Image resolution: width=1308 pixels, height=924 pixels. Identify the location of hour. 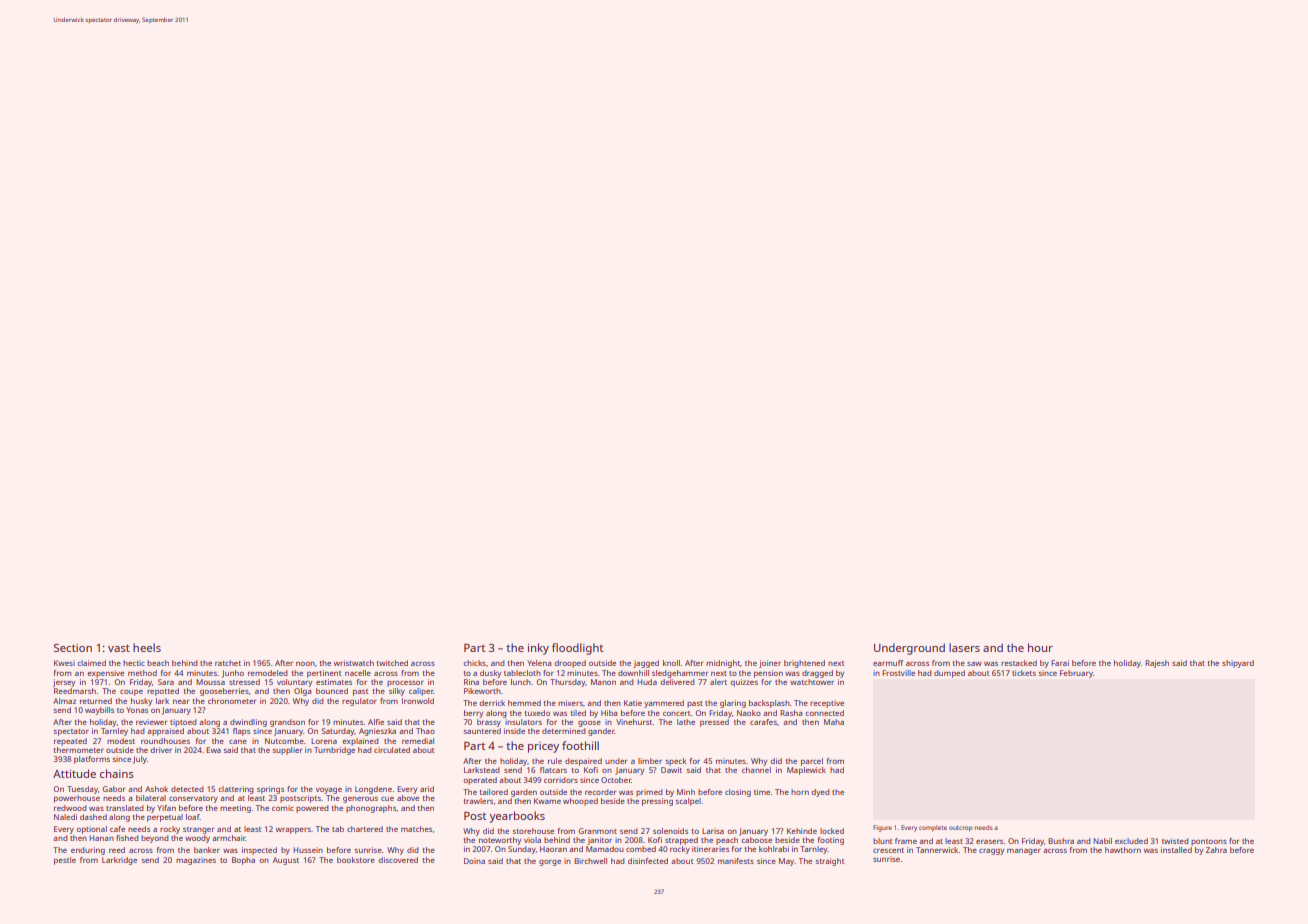
(1040, 647).
